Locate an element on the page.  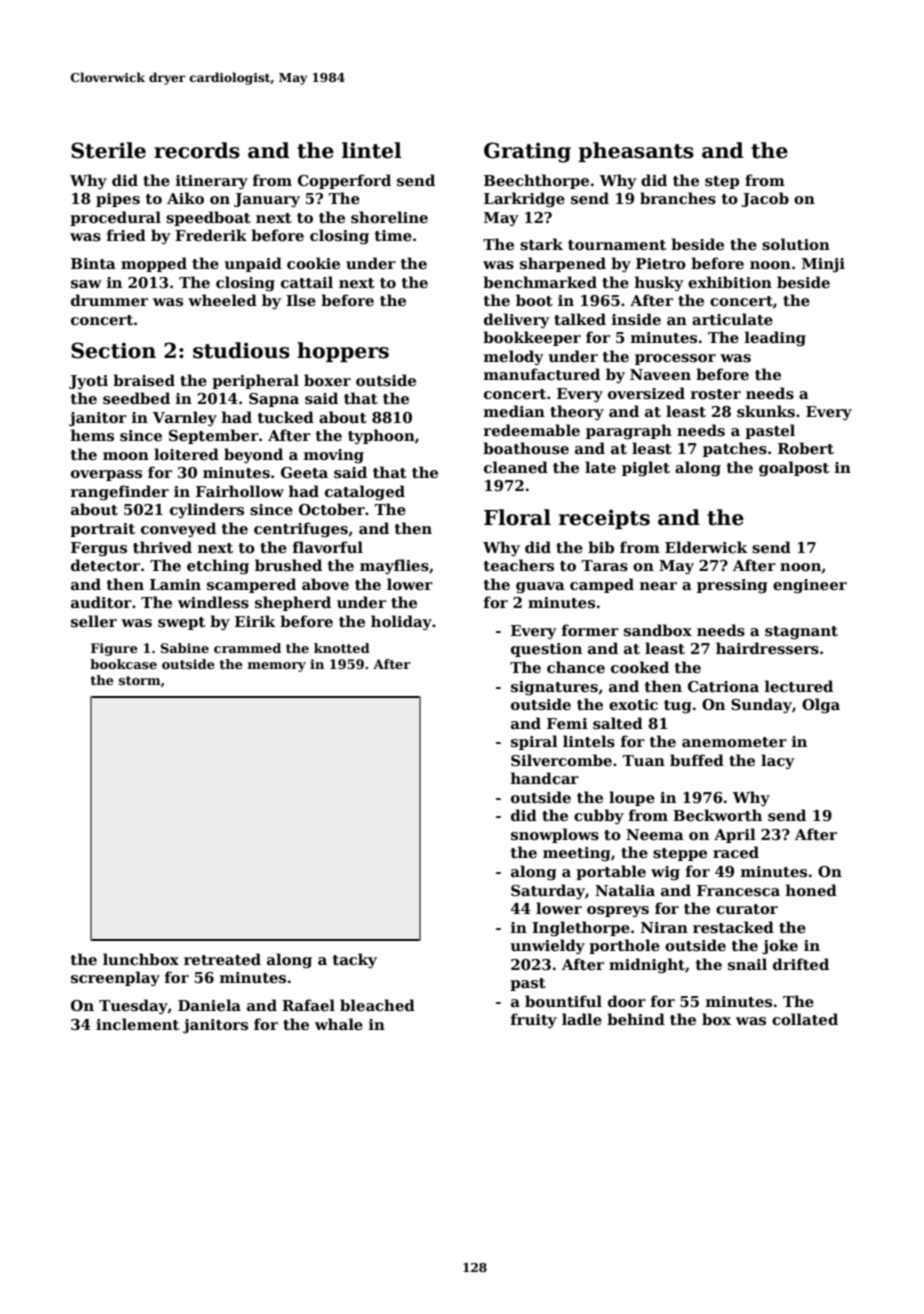
benchmarked is located at coordinates (540, 282).
